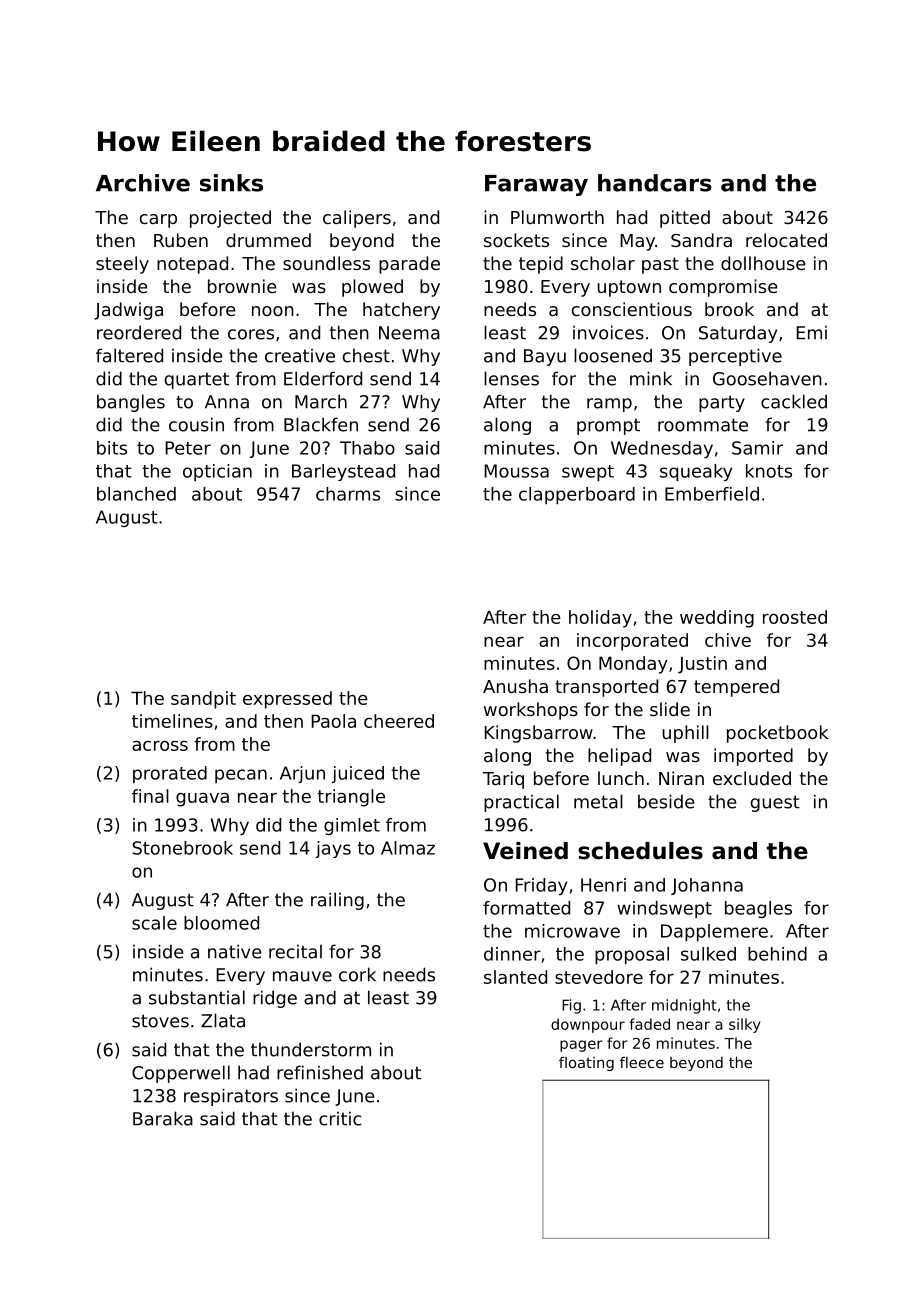 The image size is (924, 1308). What do you see at coordinates (340, 1118) in the screenshot?
I see `critic` at bounding box center [340, 1118].
